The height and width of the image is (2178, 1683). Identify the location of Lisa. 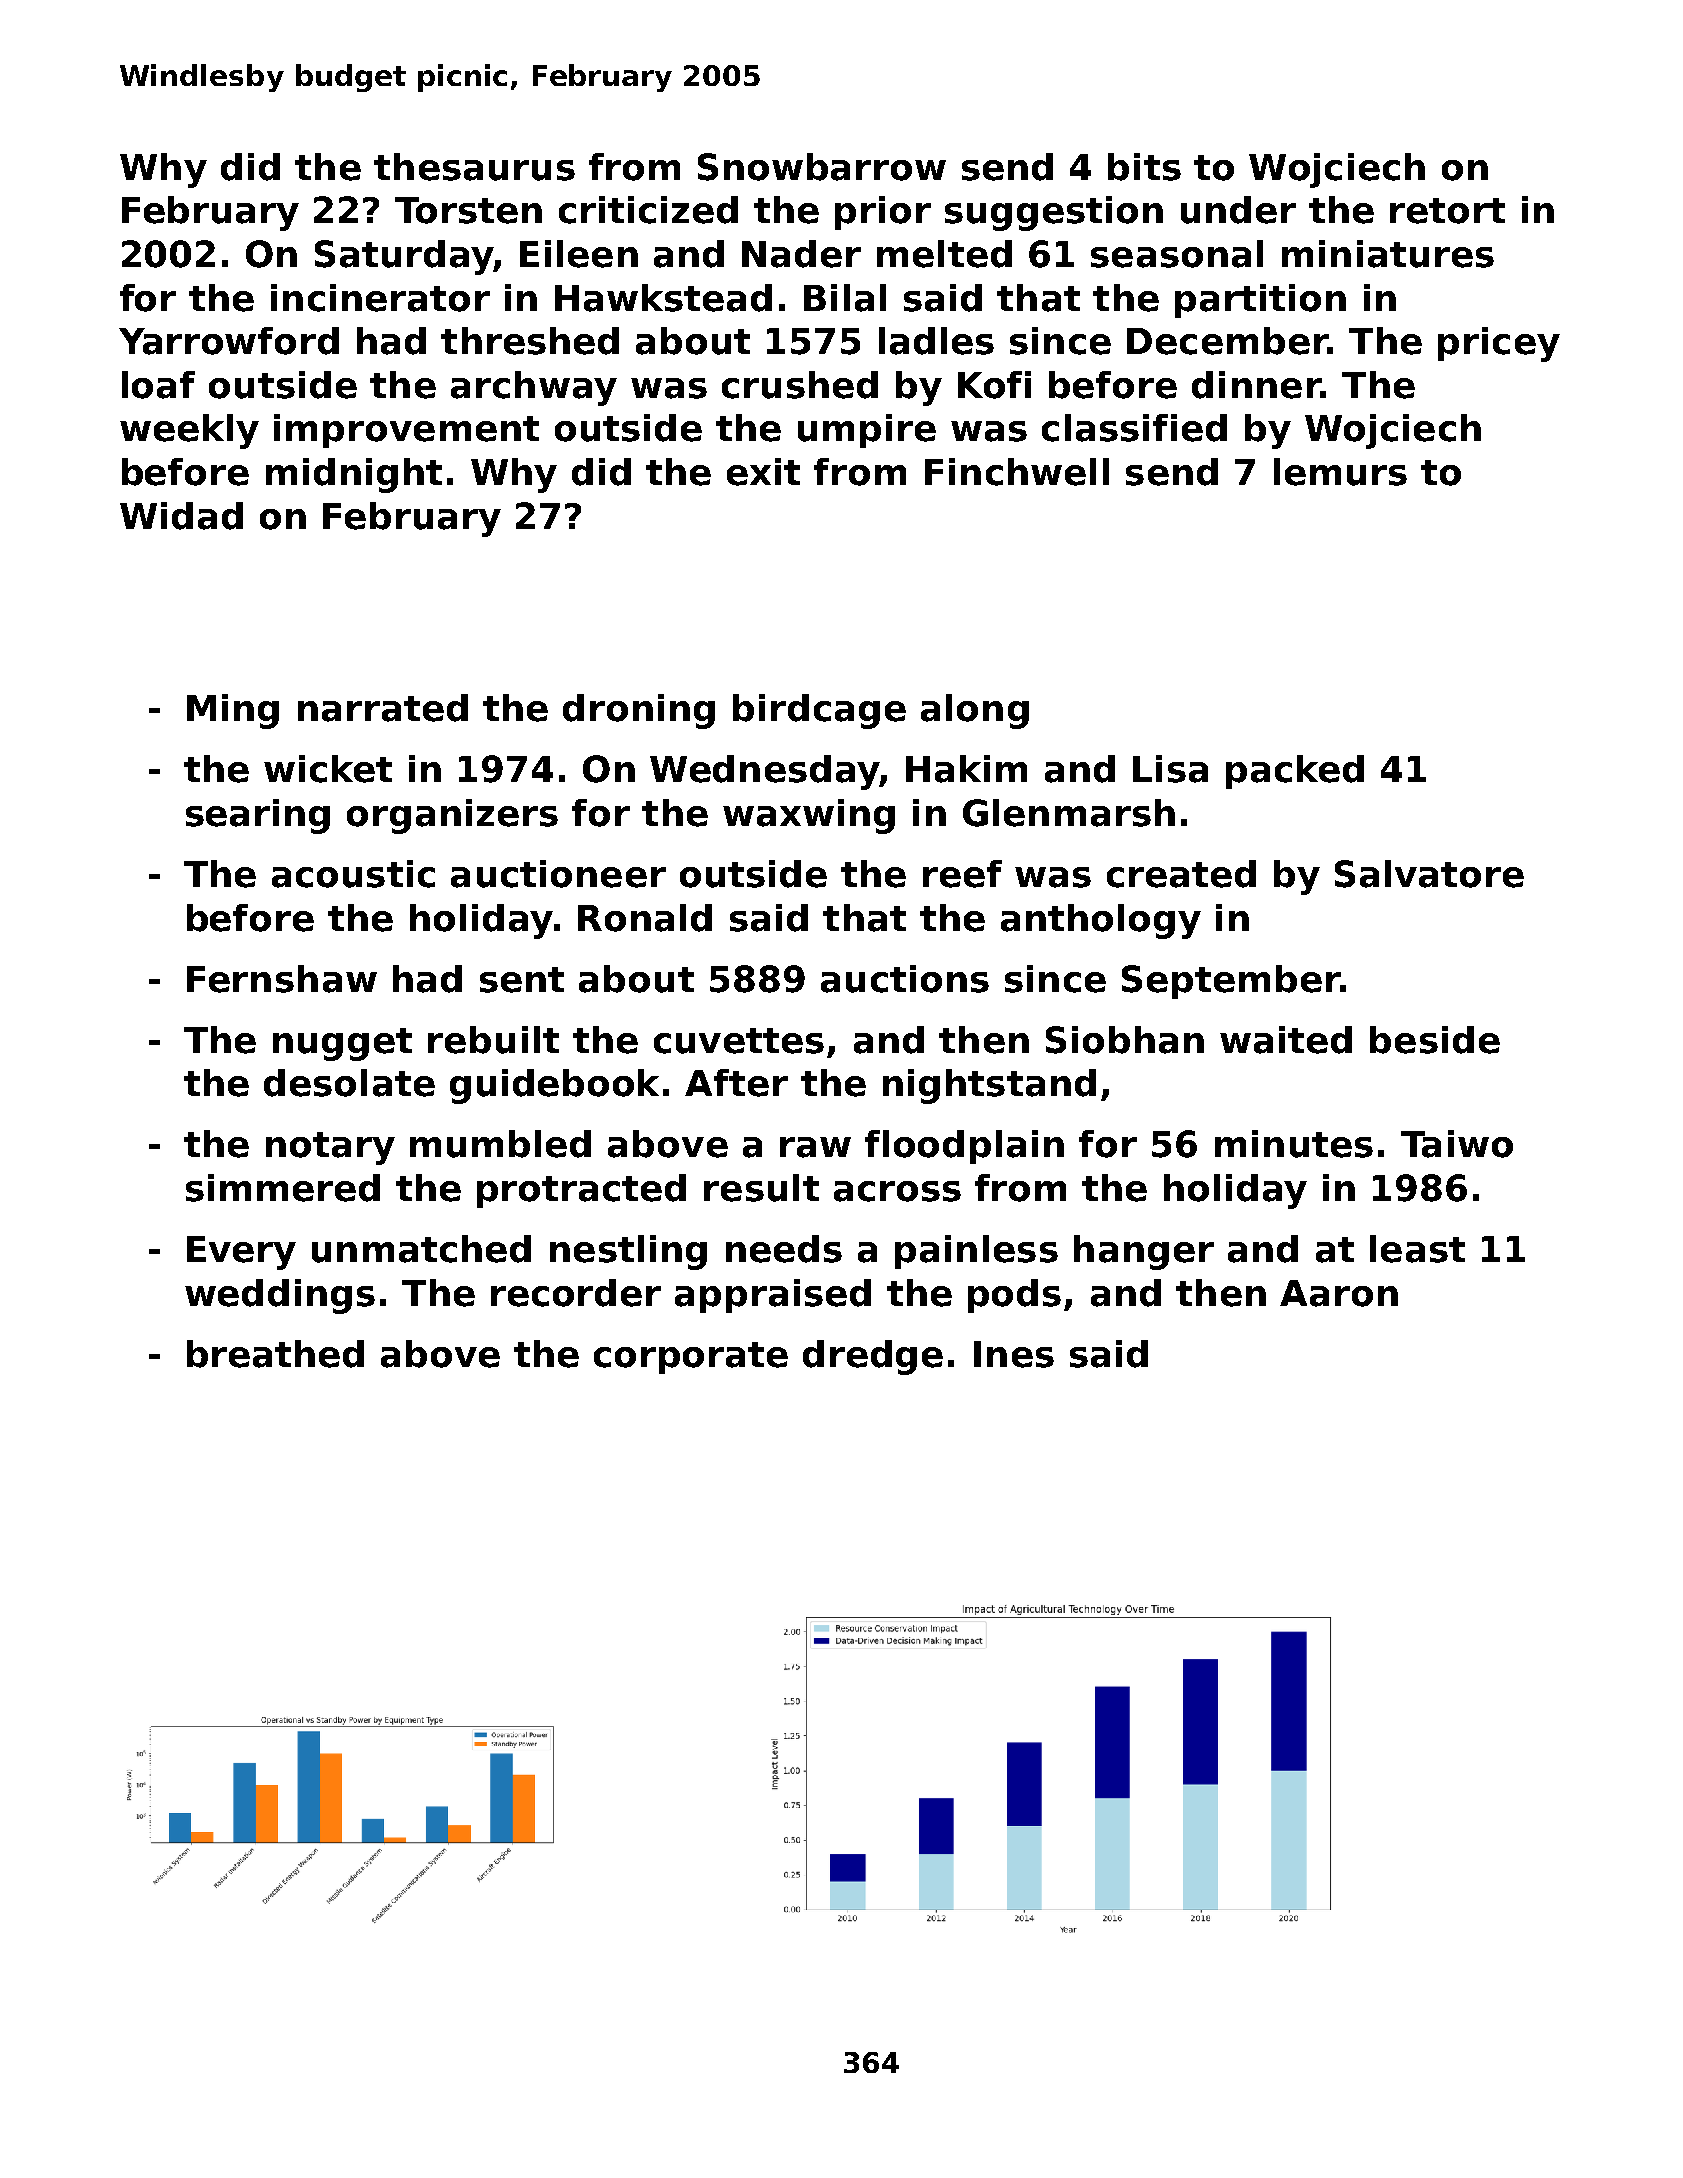
(1170, 769).
